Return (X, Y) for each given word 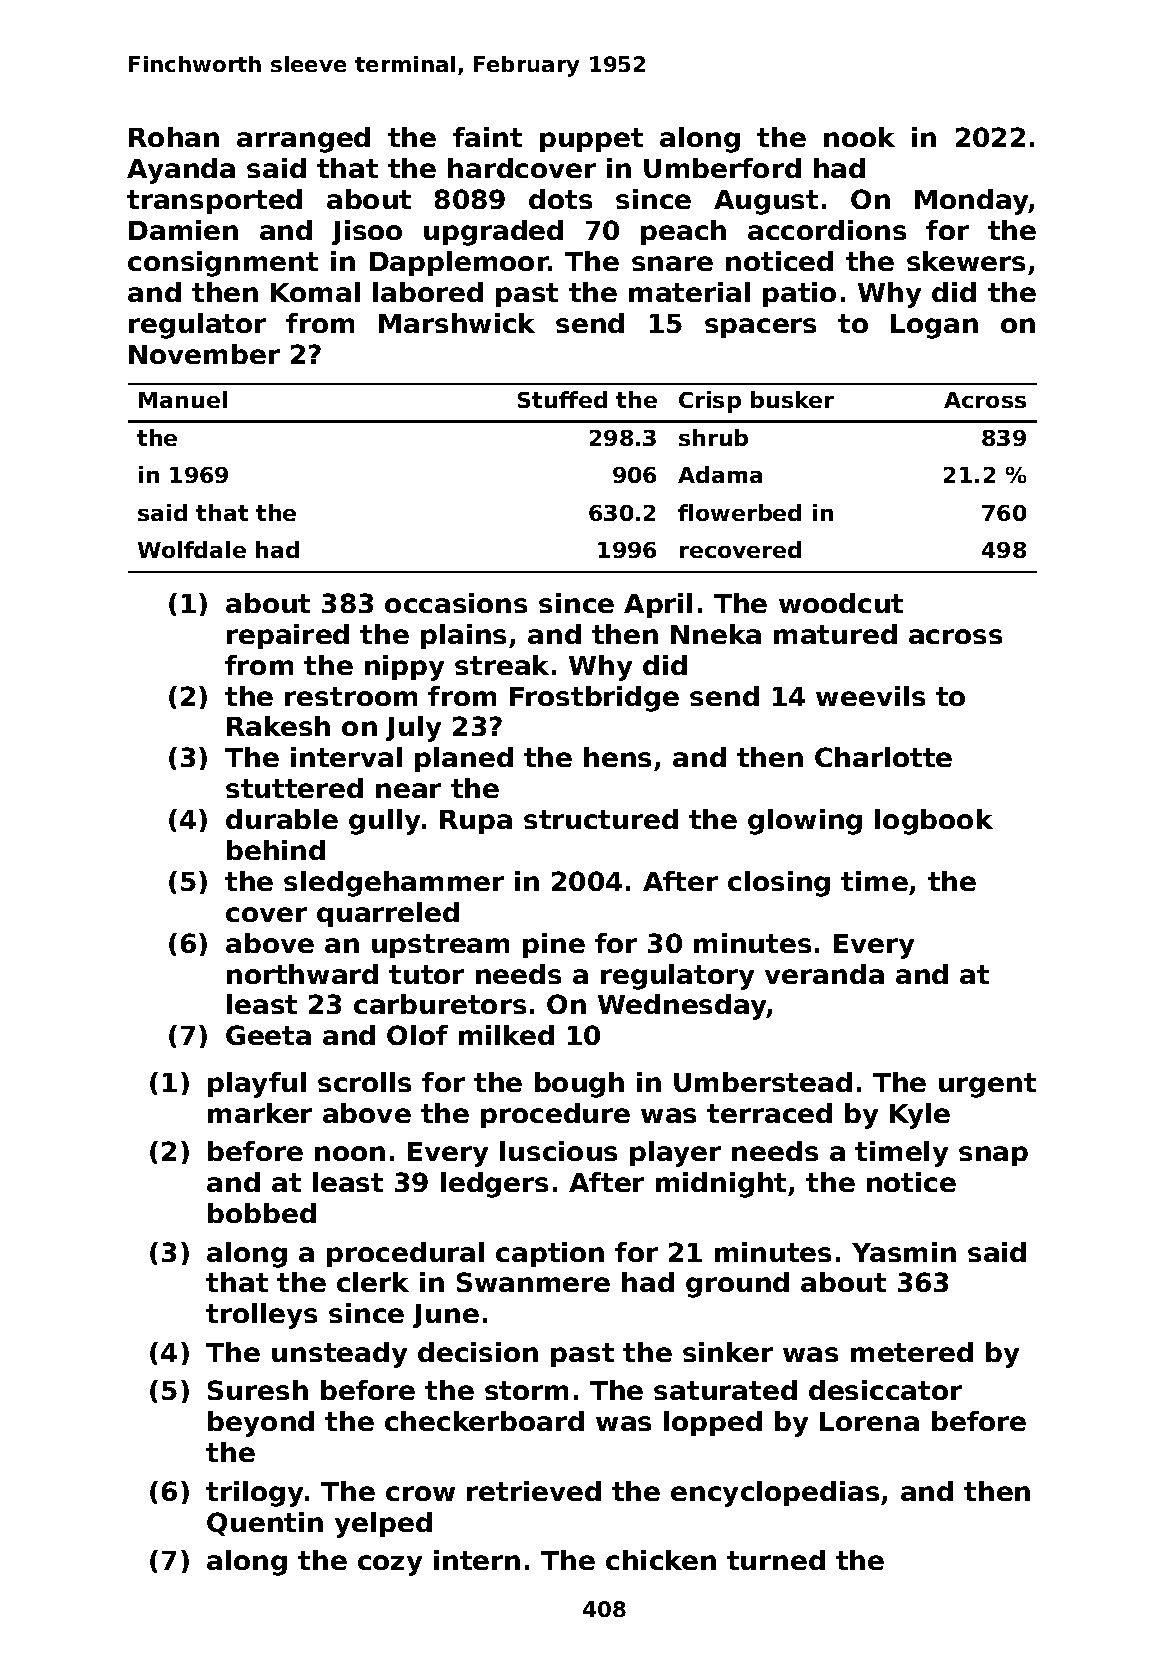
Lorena (869, 1421)
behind (276, 850)
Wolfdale (192, 549)
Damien (183, 230)
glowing (805, 822)
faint (487, 137)
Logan (934, 326)
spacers (760, 328)
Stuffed (562, 399)
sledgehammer (394, 884)
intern (477, 1560)
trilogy (254, 1494)
